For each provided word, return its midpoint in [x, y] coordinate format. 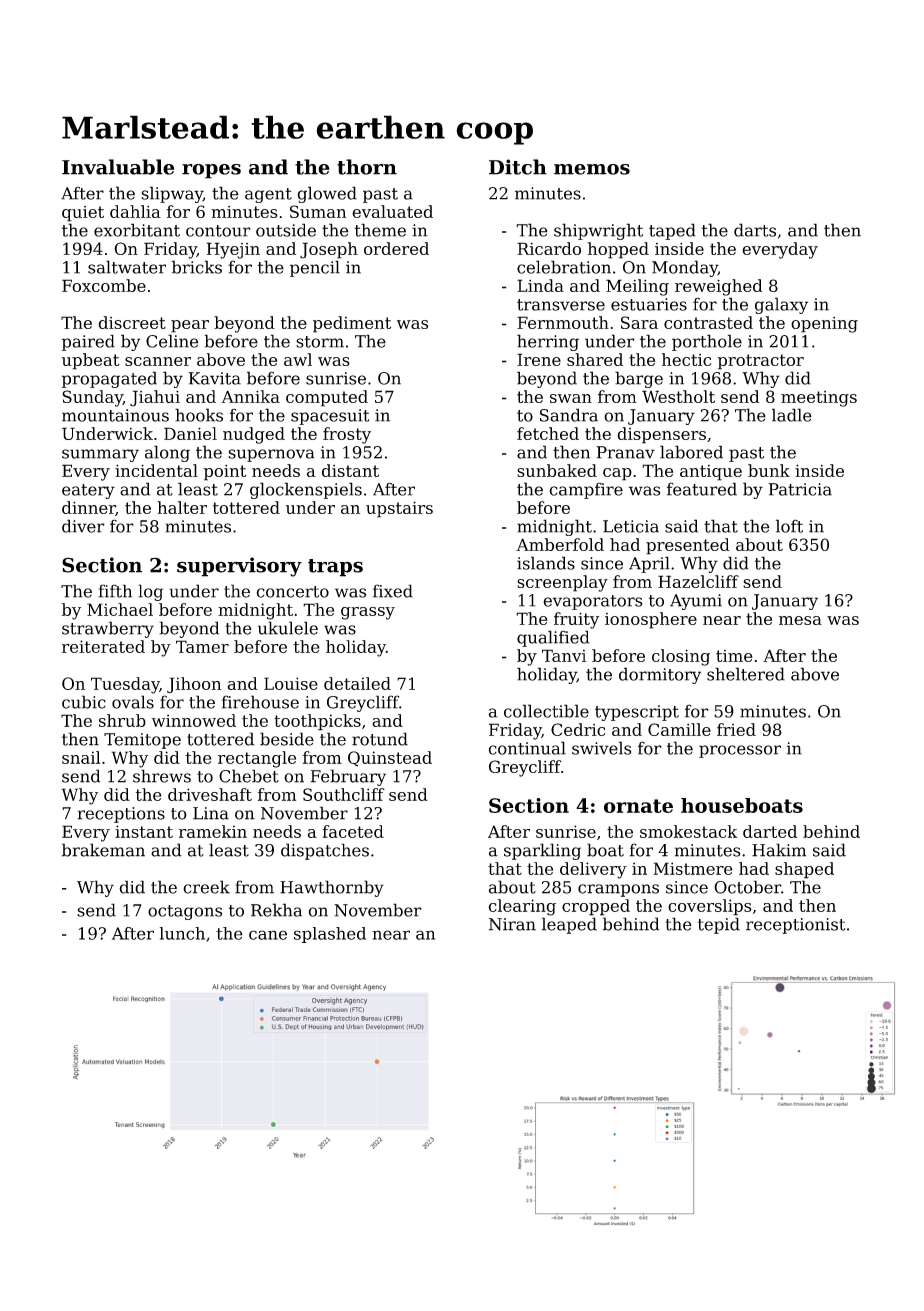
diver [83, 526]
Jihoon [194, 685]
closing [681, 657]
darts [755, 230]
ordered [396, 248]
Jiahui [155, 398]
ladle [792, 415]
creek [206, 887]
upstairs [399, 509]
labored [691, 452]
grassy [368, 613]
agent [268, 195]
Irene [539, 359]
